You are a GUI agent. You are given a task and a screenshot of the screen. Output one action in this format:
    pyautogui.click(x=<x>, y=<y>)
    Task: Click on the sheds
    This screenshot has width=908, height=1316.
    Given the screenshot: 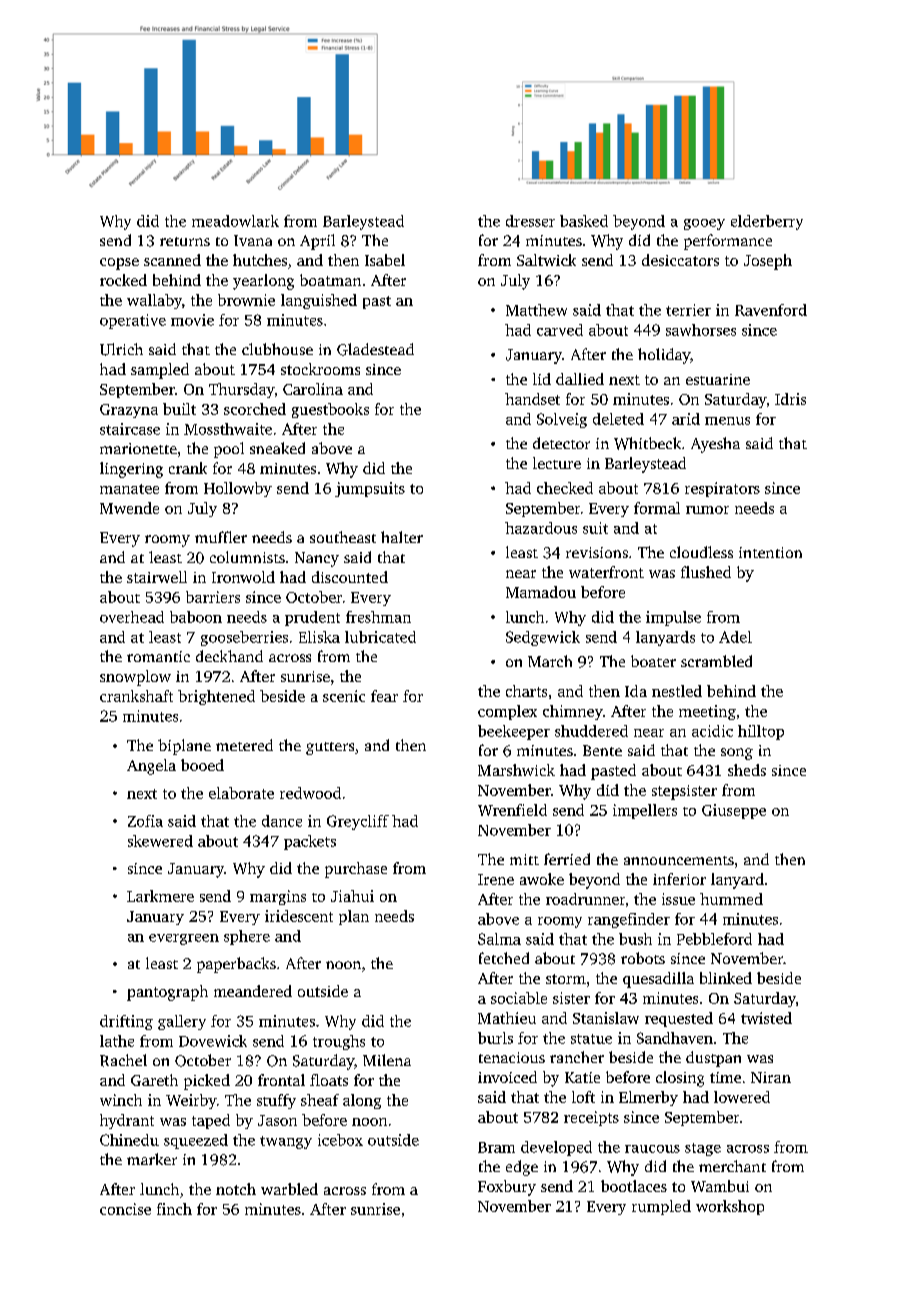 What is the action you would take?
    pyautogui.click(x=747, y=770)
